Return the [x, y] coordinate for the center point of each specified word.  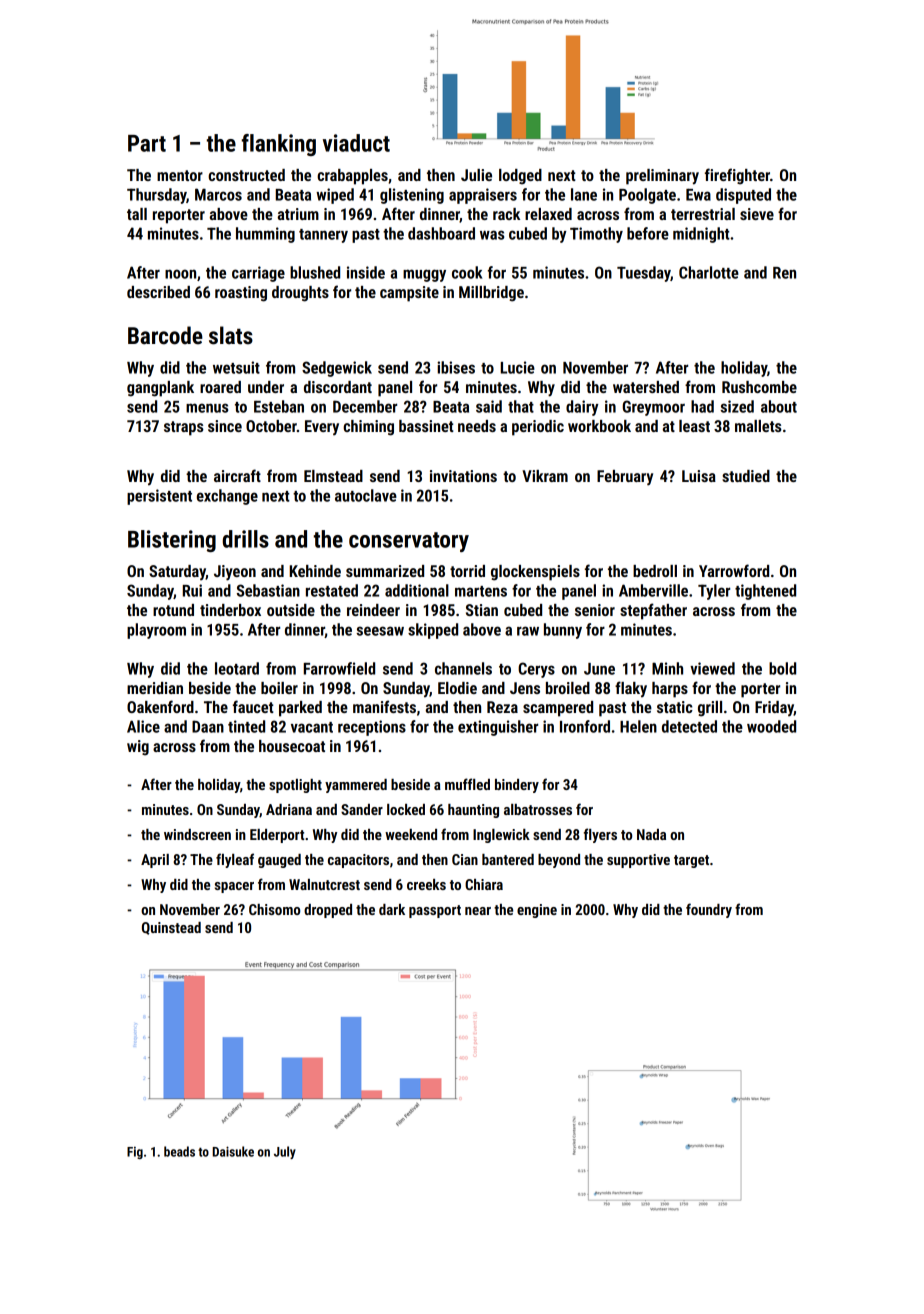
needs [477, 426]
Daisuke [233, 1151]
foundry [709, 910]
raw [528, 631]
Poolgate [647, 196]
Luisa [699, 476]
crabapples [352, 177]
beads [179, 1151]
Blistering [172, 541]
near [478, 911]
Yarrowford [734, 570]
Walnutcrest [324, 884]
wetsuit [236, 367]
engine [537, 911]
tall [137, 214]
